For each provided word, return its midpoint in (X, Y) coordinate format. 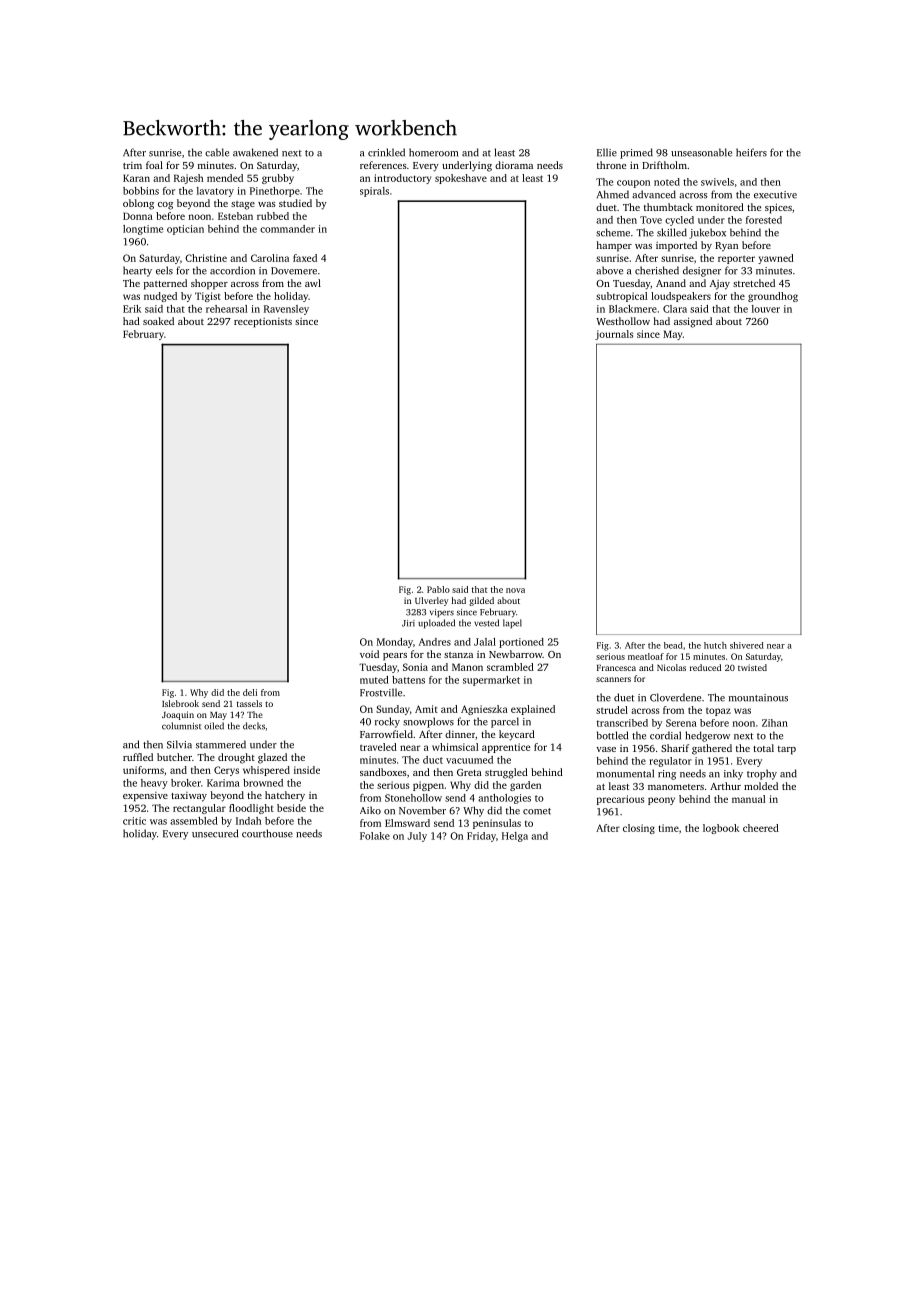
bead (673, 645)
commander (287, 229)
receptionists (263, 323)
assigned (693, 322)
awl (313, 283)
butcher (174, 757)
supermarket (491, 681)
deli (250, 692)
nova (515, 590)
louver (766, 309)
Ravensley (286, 310)
